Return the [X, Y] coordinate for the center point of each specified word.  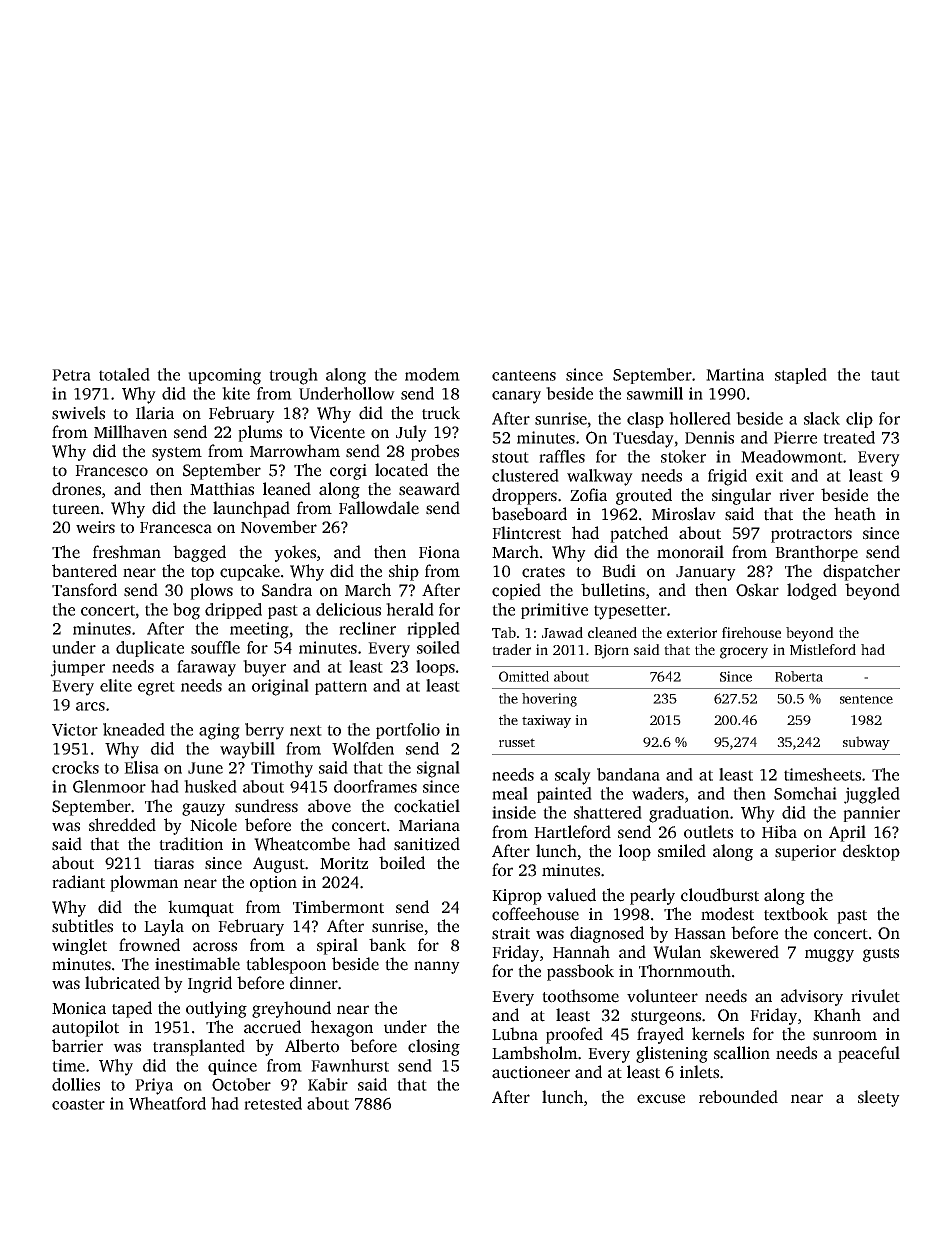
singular [741, 496]
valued [571, 895]
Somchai [805, 793]
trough [293, 376]
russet [517, 742]
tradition [191, 844]
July [411, 433]
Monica [79, 1008]
